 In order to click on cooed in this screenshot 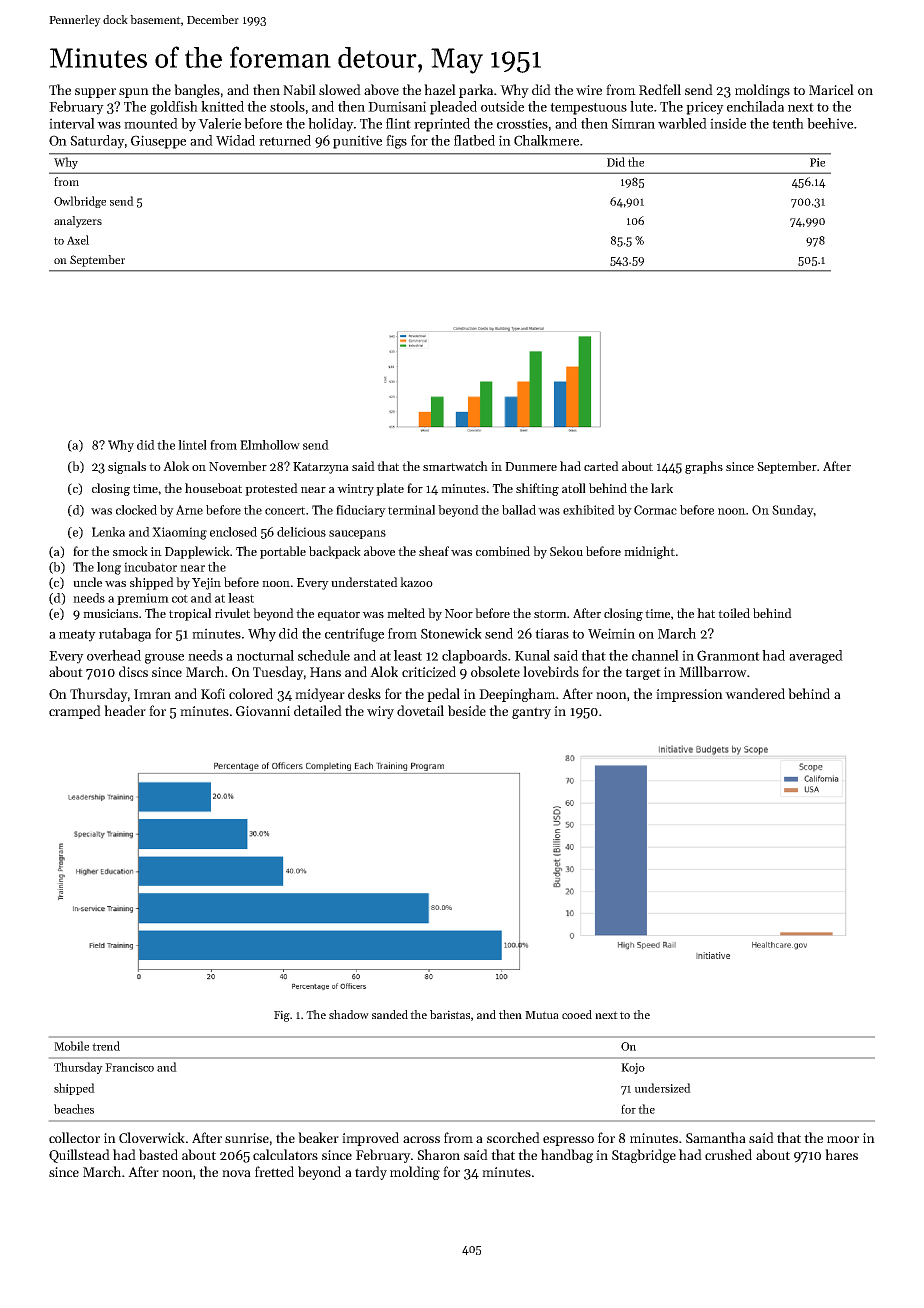, I will do `click(577, 1014)`.
